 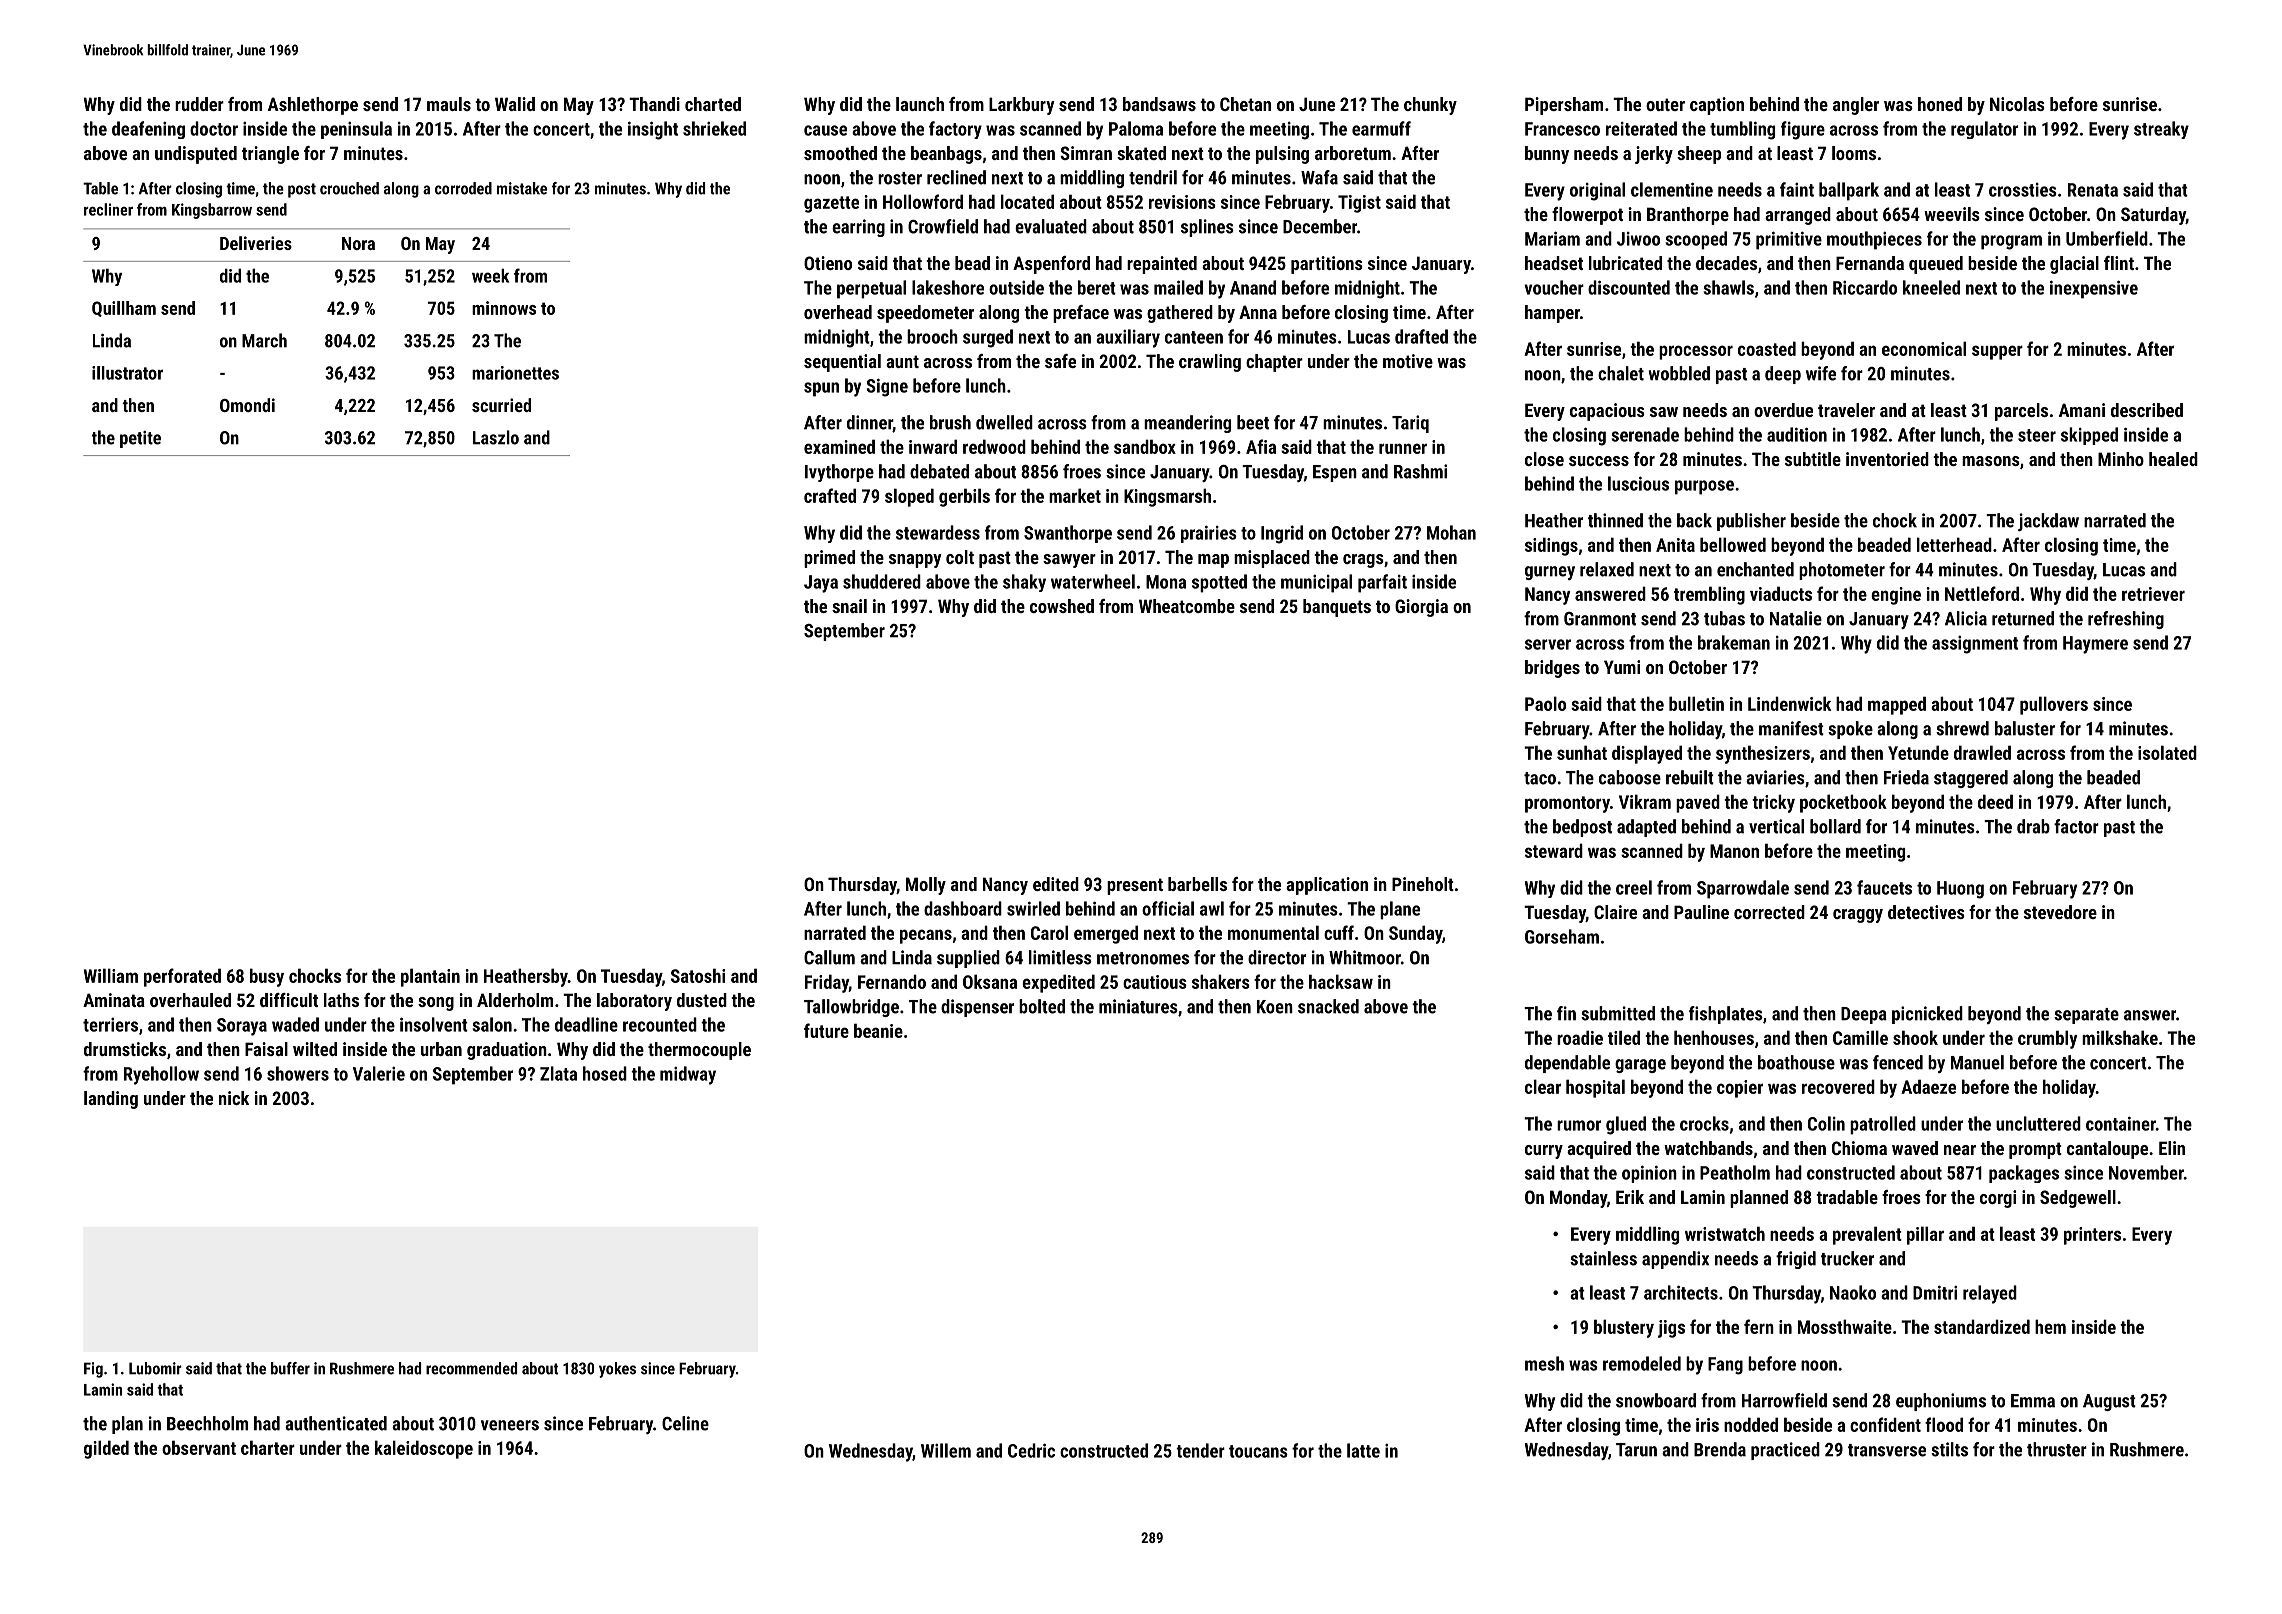 I want to click on Willem, so click(x=946, y=1450).
